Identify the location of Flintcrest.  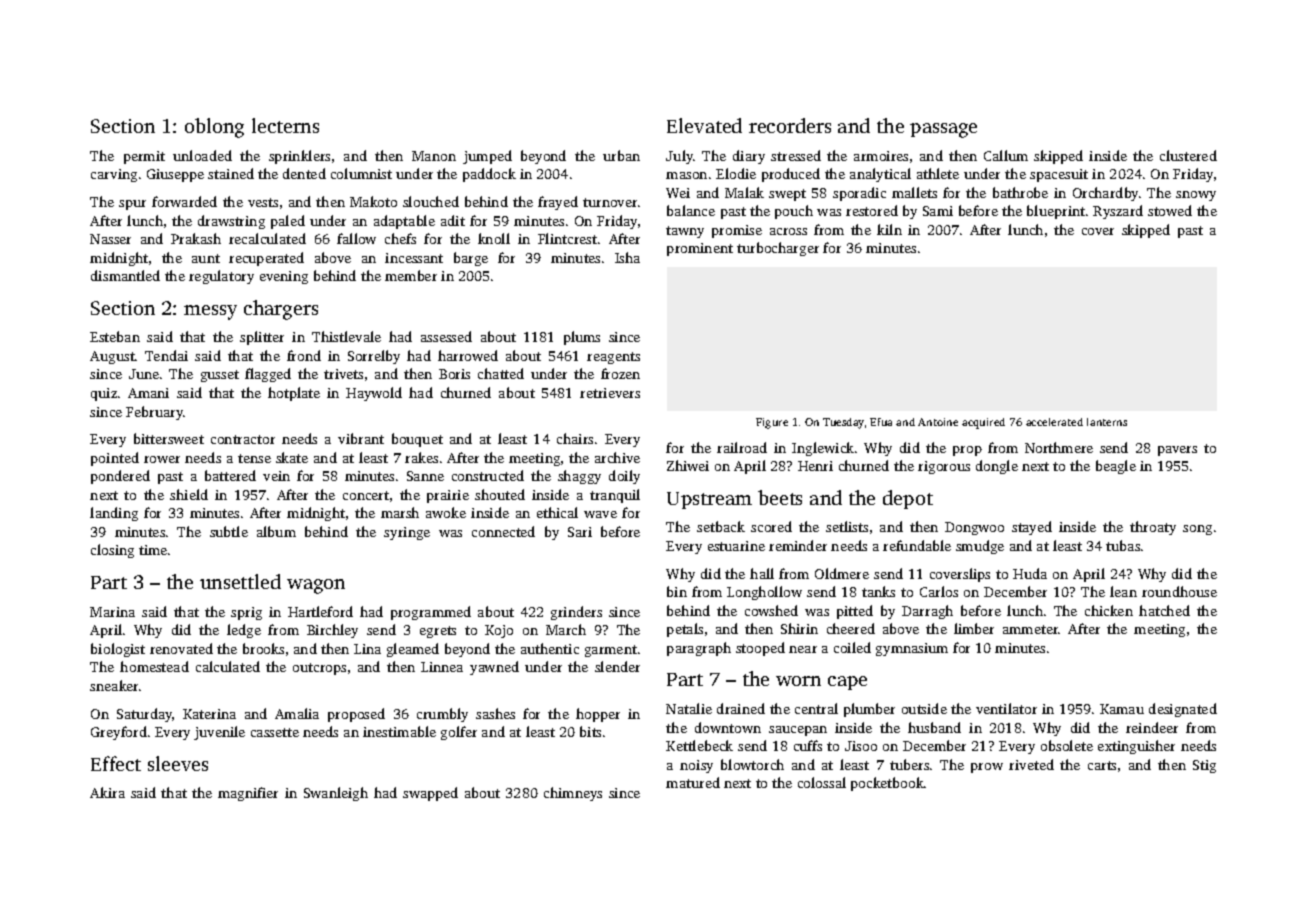
(567, 238).
